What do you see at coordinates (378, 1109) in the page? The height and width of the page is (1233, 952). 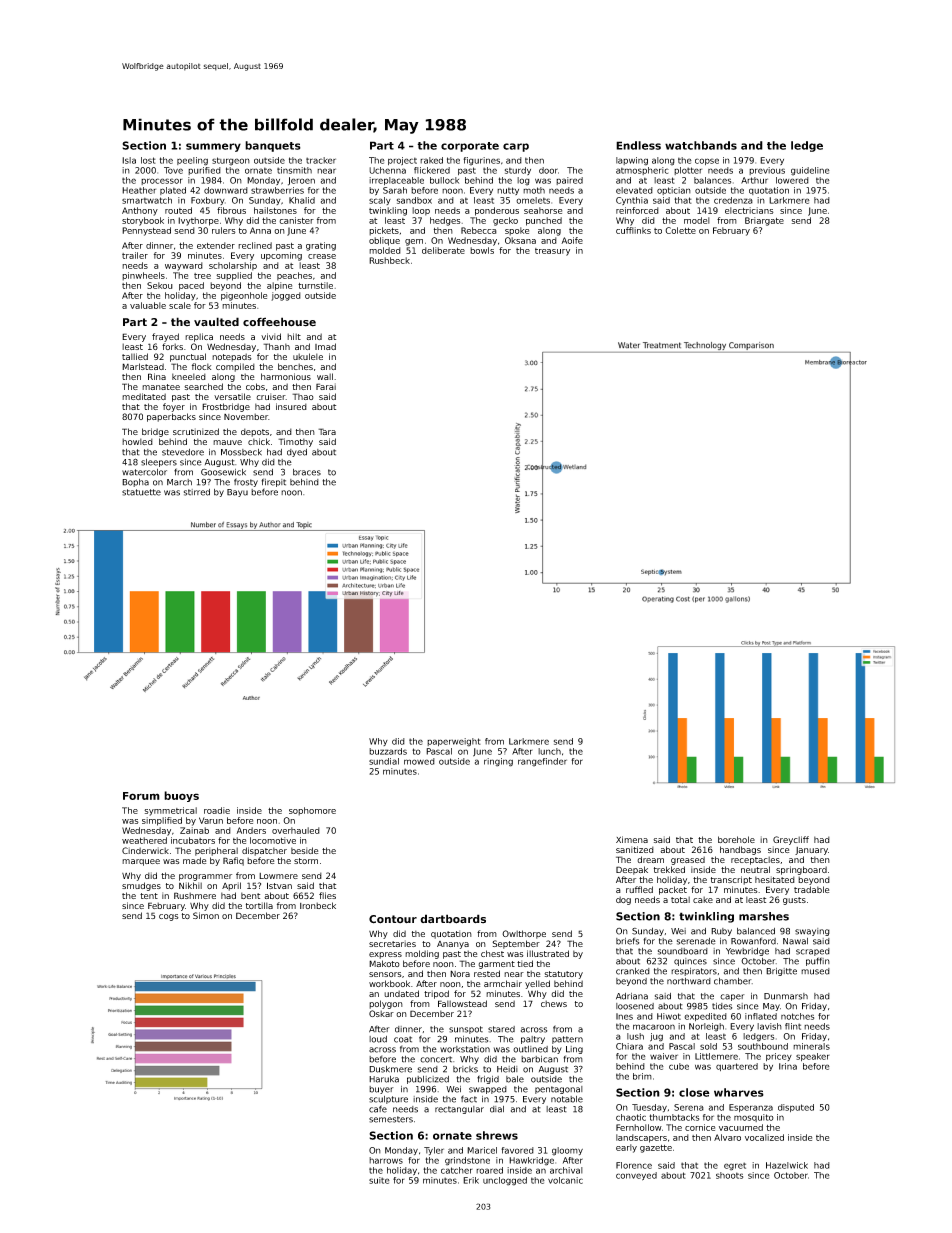 I see `cafe` at bounding box center [378, 1109].
